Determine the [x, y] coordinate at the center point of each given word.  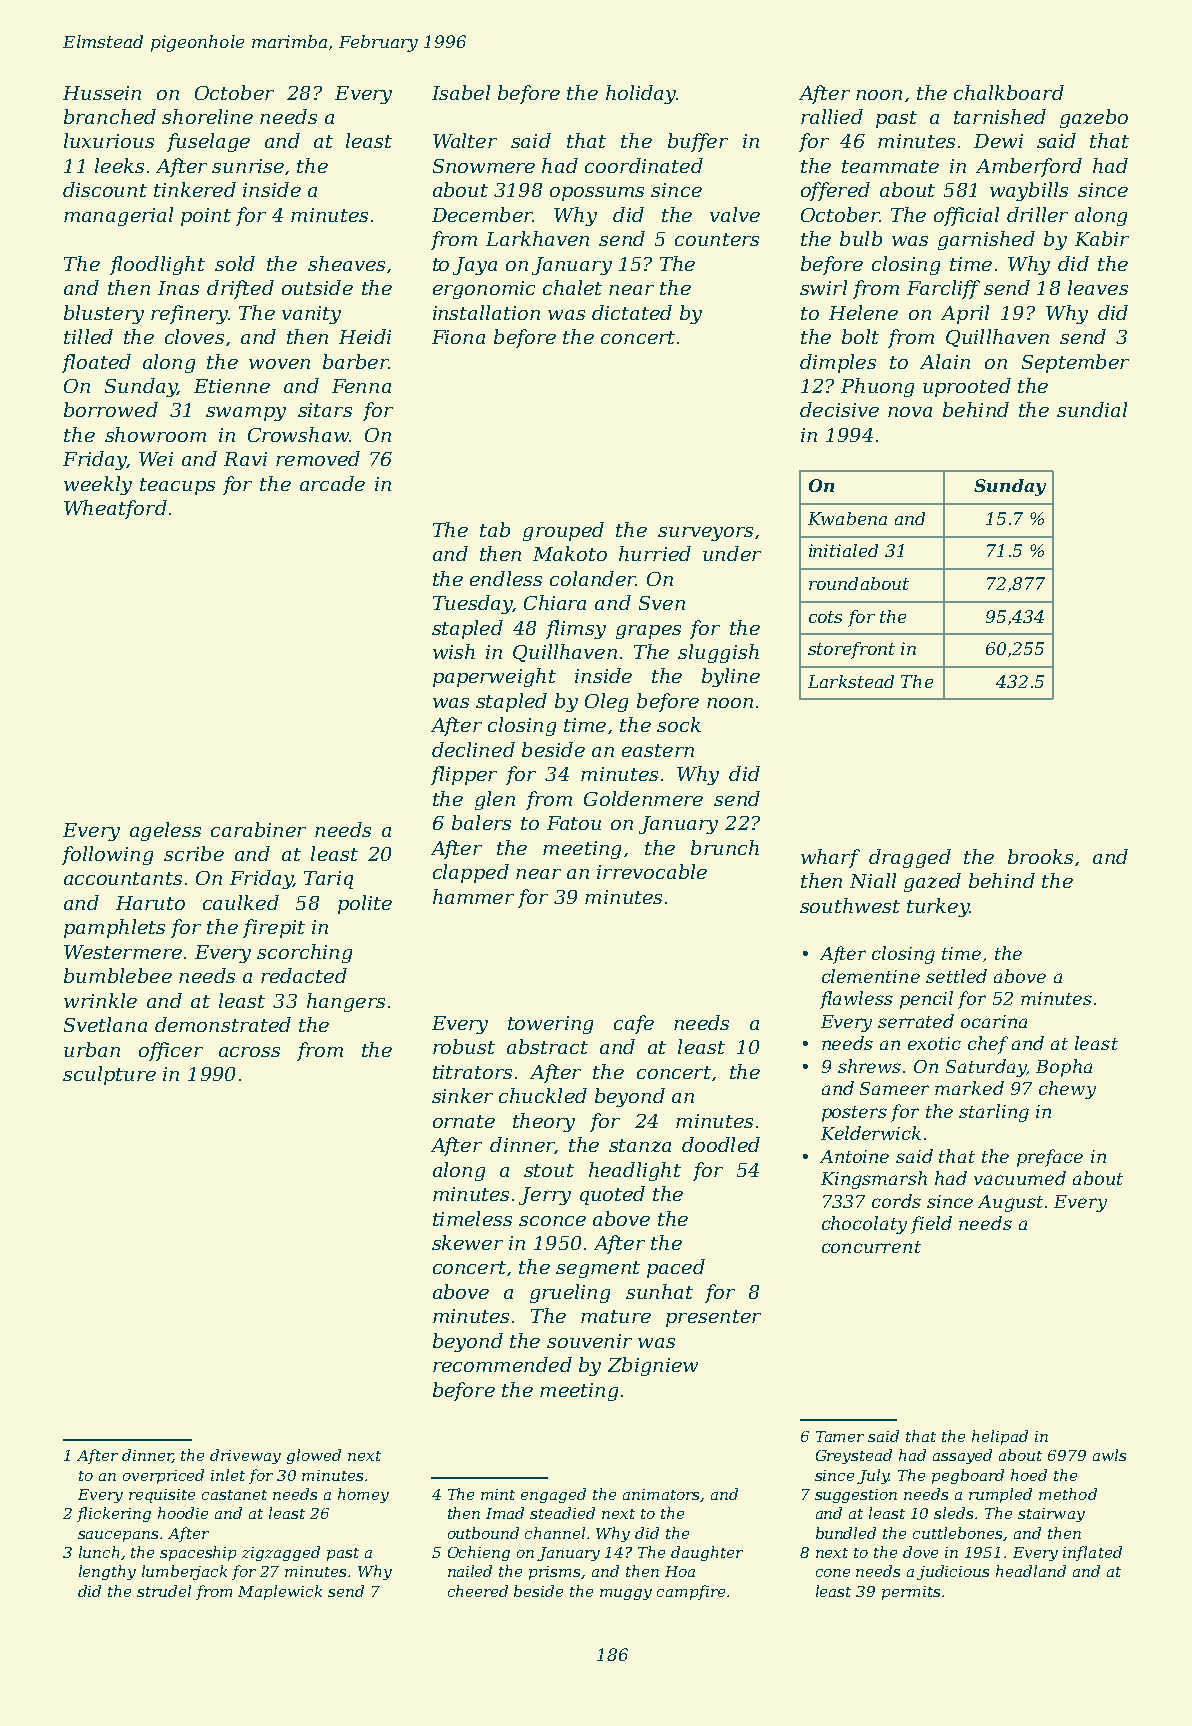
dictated [632, 312]
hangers [346, 1002]
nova [910, 412]
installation [486, 312]
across [249, 1052]
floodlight [157, 265]
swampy [246, 414]
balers [481, 822]
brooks [1040, 856]
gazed [932, 882]
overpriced [163, 1476]
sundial [1092, 409]
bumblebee [118, 975]
